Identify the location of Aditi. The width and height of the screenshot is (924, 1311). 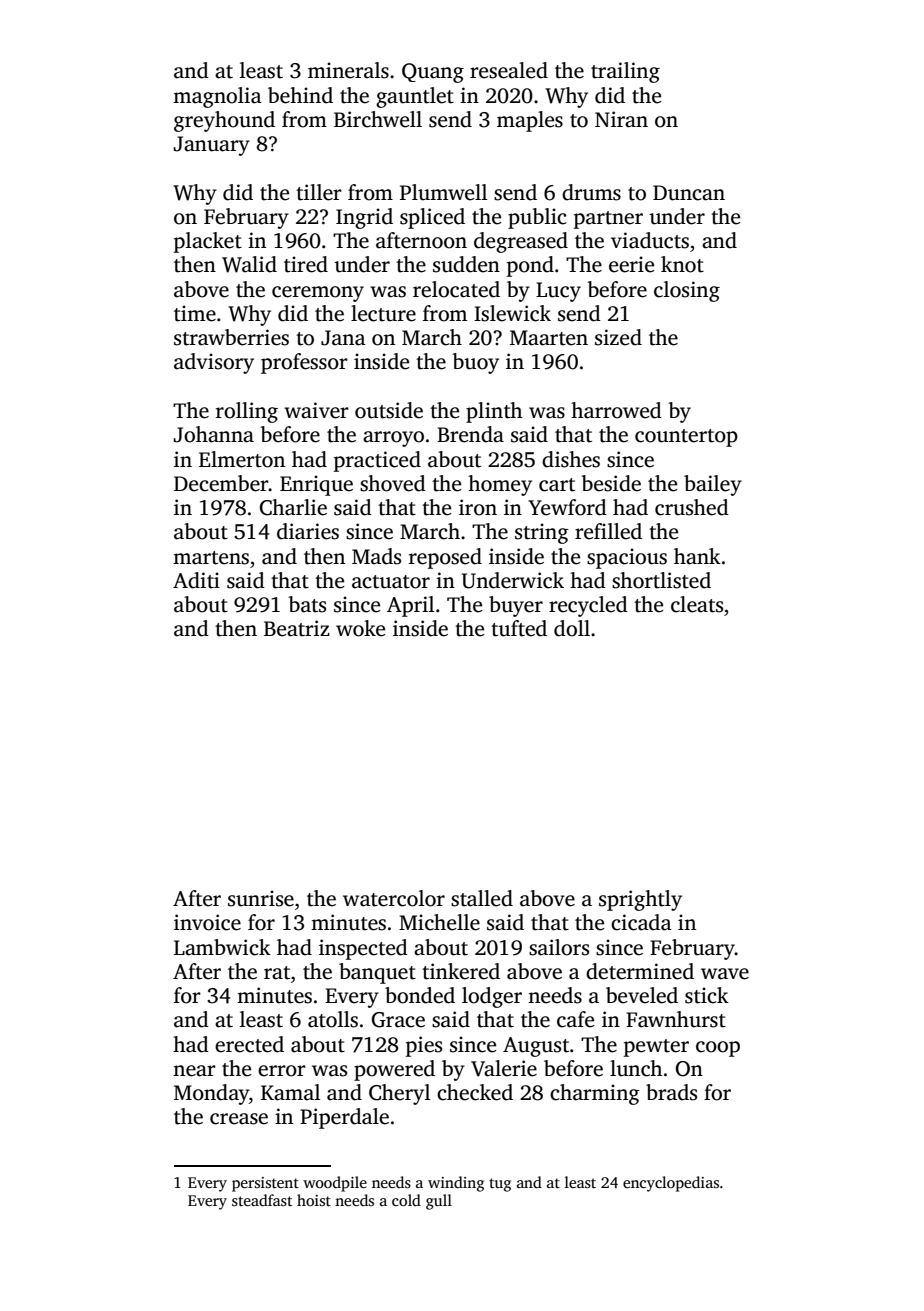
(196, 580).
